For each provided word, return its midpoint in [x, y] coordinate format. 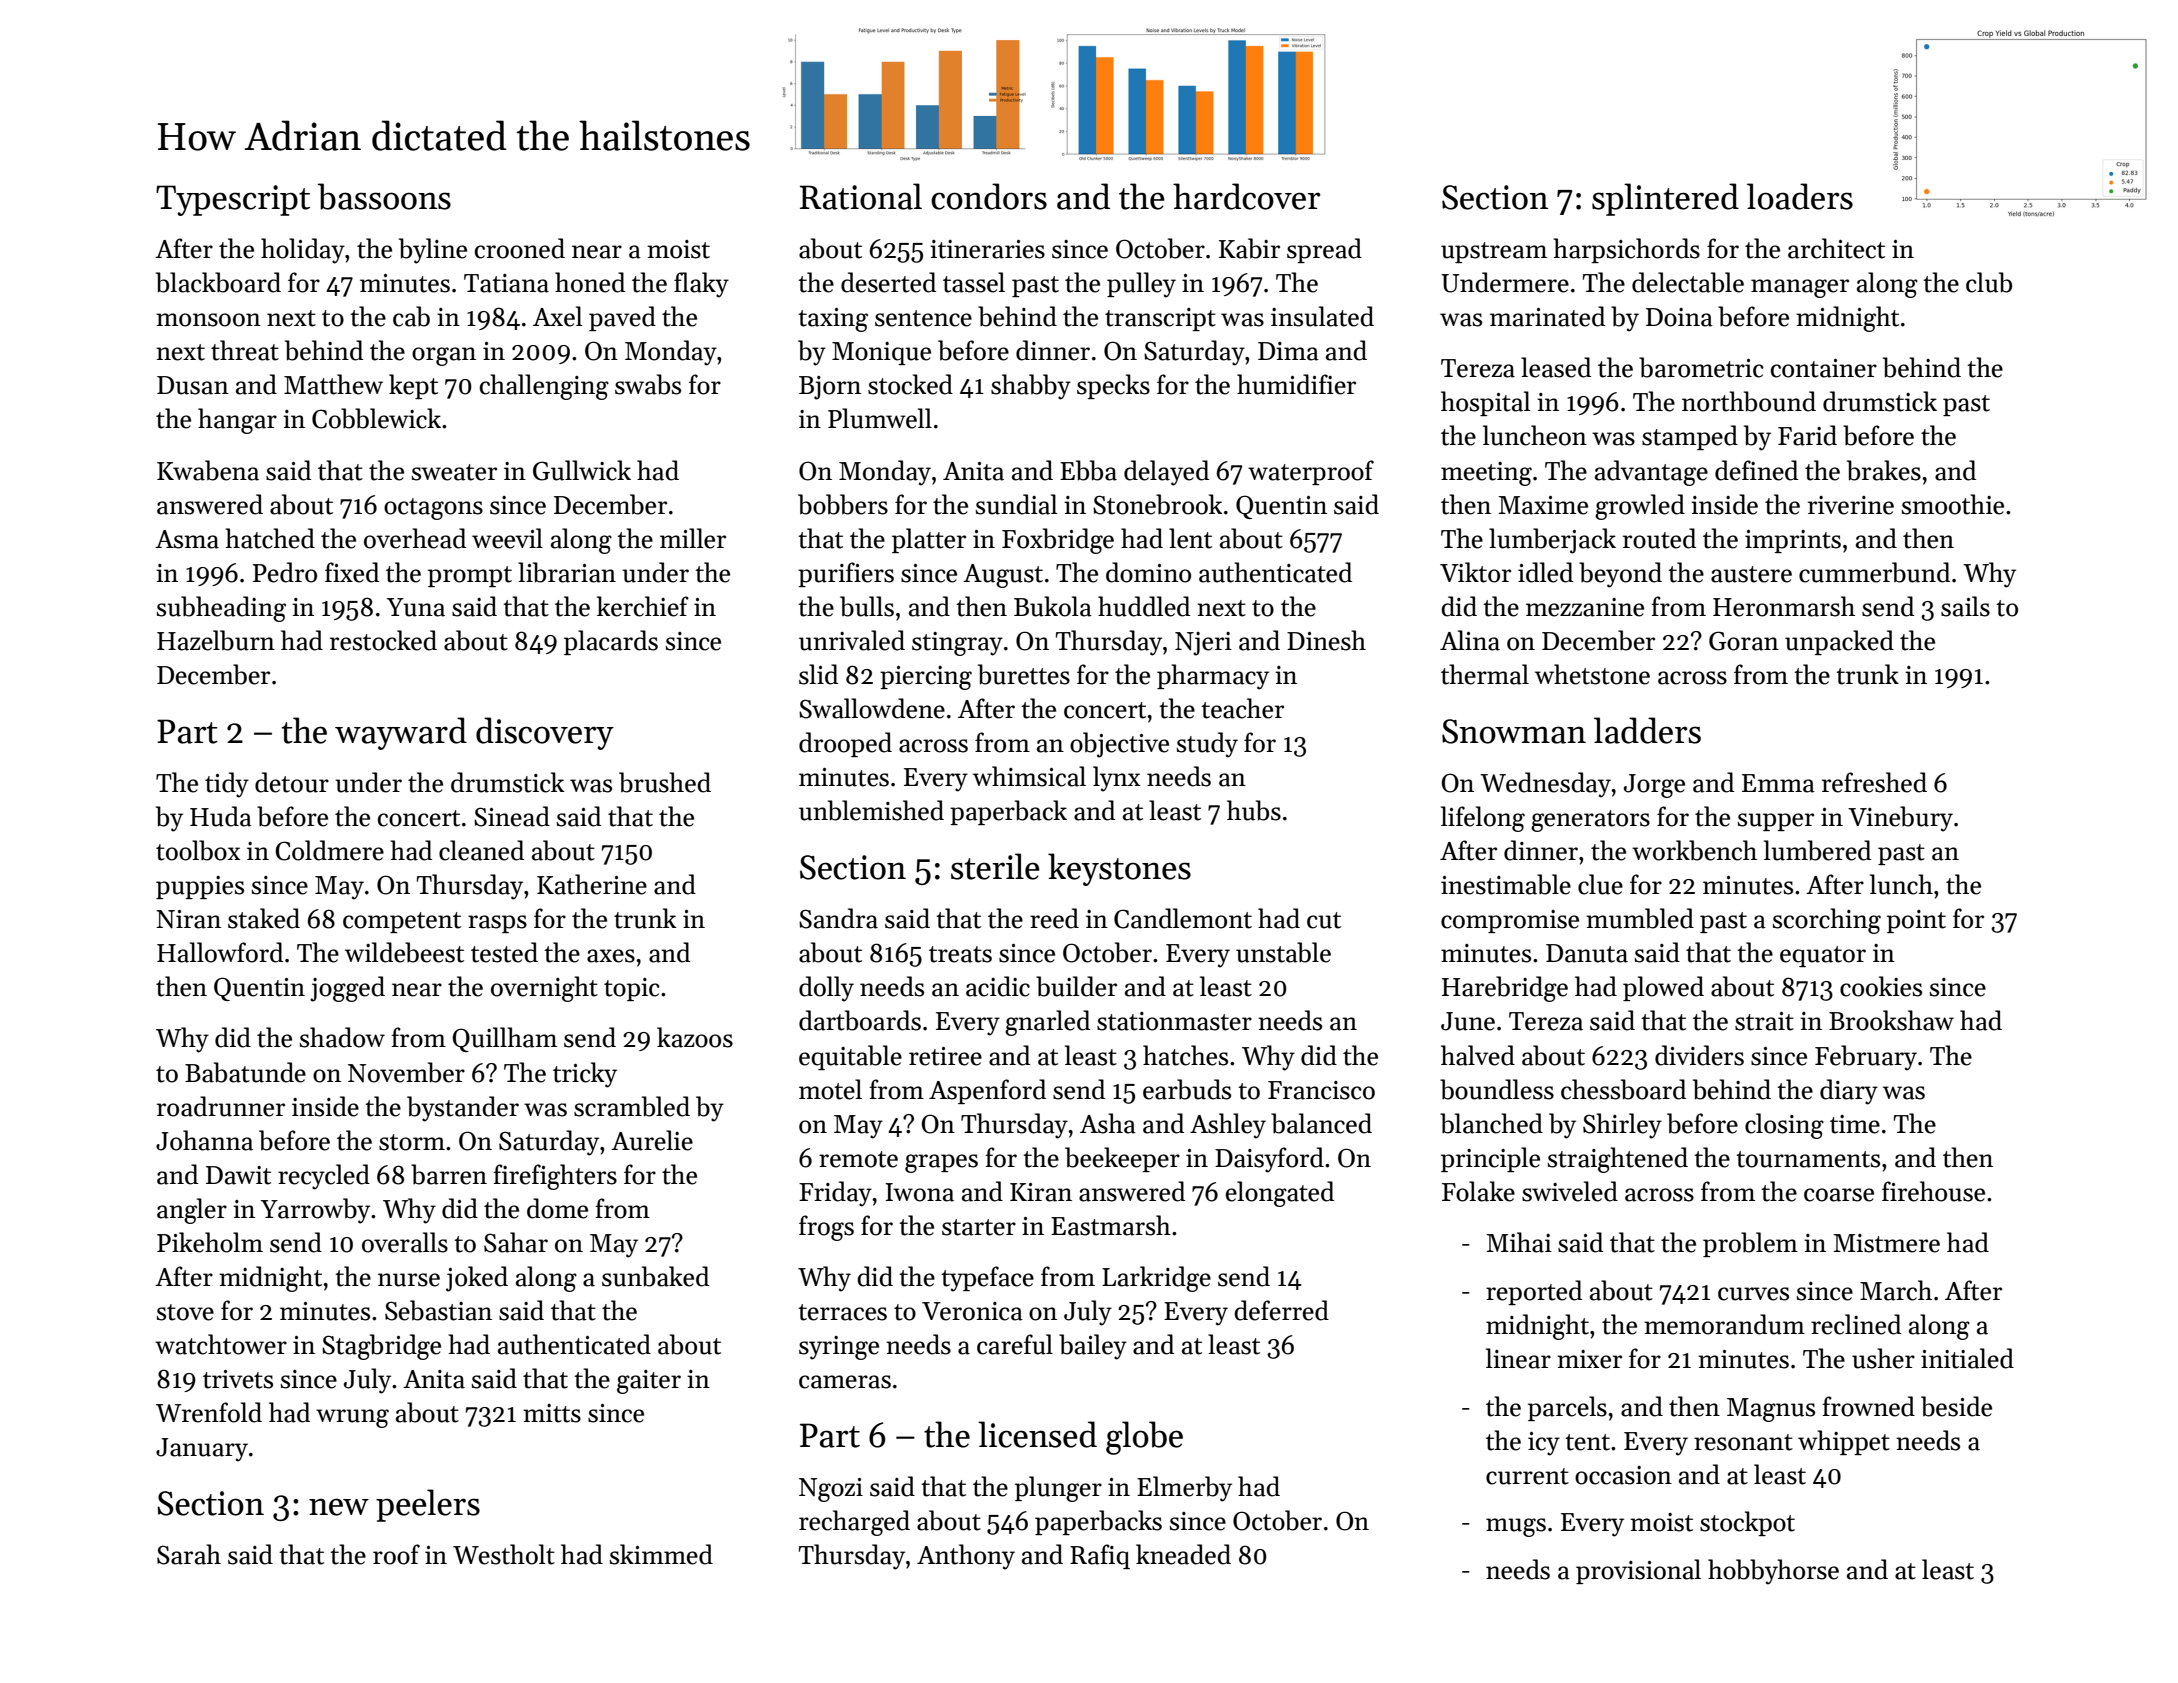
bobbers [843, 504]
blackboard [218, 282]
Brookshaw [1891, 1020]
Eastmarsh [1111, 1225]
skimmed [661, 1554]
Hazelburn [216, 640]
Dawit [238, 1175]
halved [1478, 1055]
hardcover [1246, 196]
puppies [200, 887]
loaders [1800, 196]
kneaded [1183, 1554]
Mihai [1519, 1242]
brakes [1884, 470]
